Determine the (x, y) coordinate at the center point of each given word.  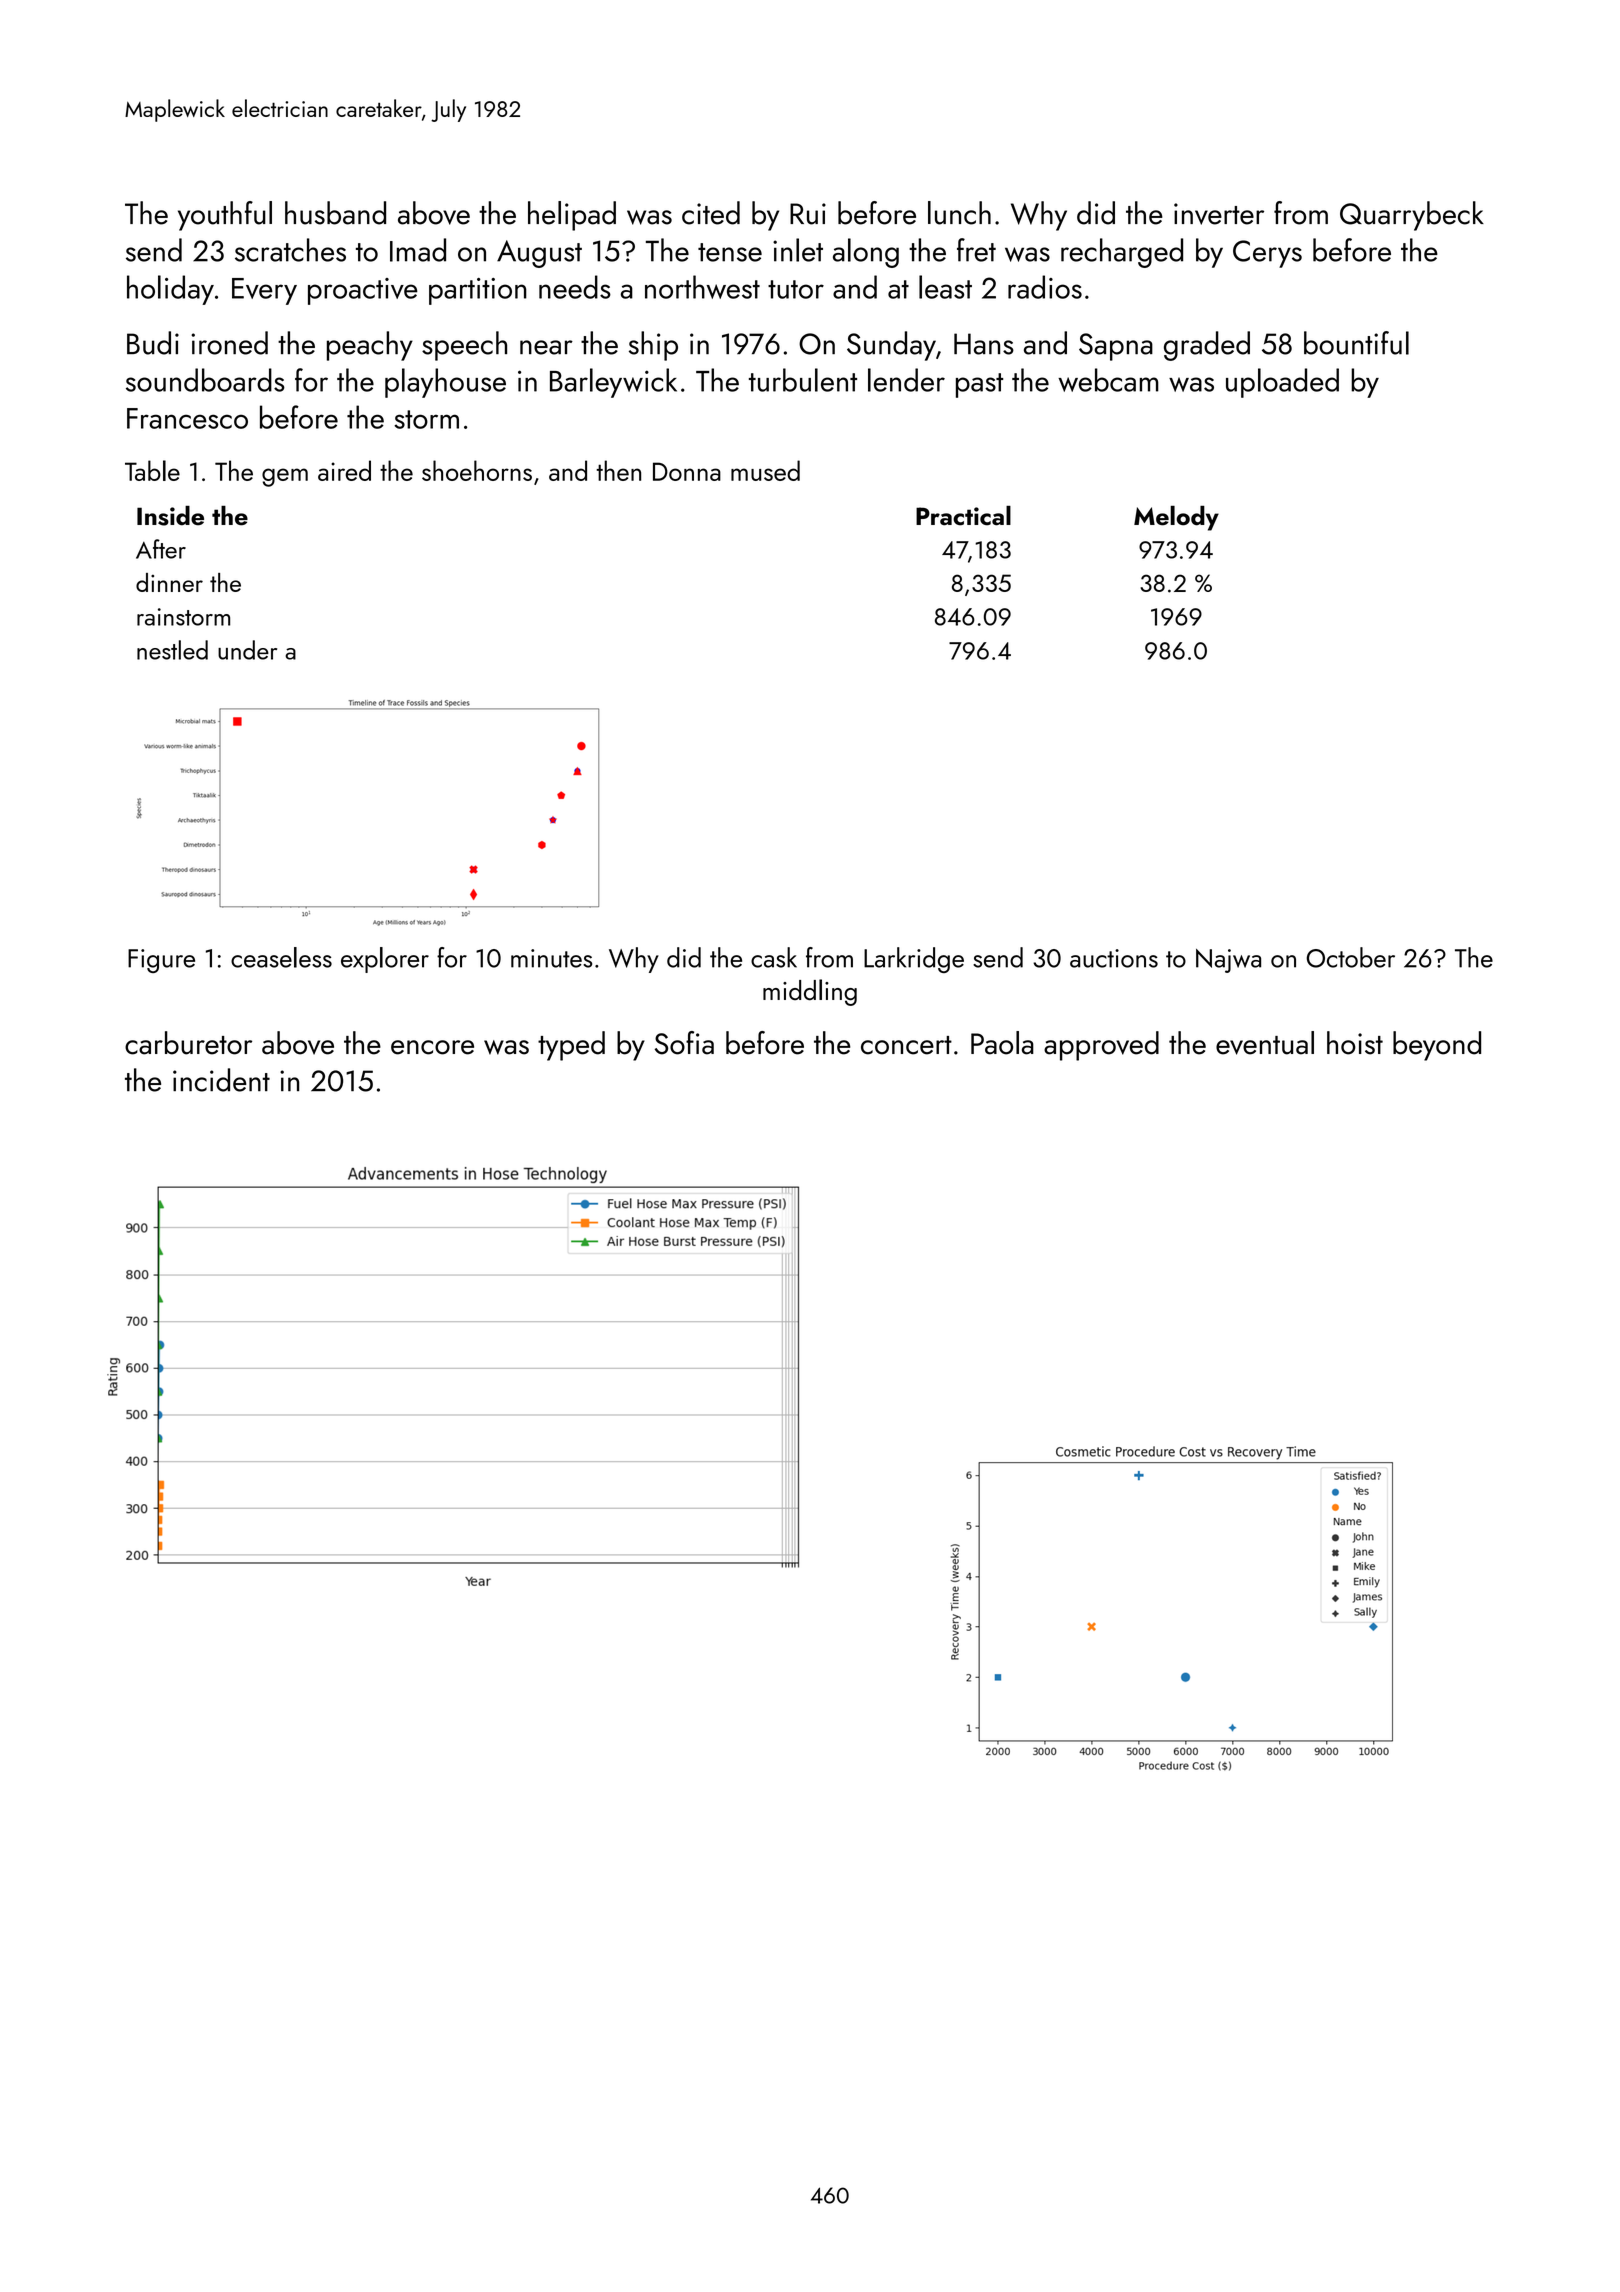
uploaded (1282, 383)
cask (774, 957)
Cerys (1267, 254)
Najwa (1228, 961)
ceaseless (281, 957)
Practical (963, 516)
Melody (1176, 518)
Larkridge (914, 960)
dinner (169, 582)
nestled (172, 650)
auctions (1114, 958)
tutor (796, 289)
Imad (418, 250)
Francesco (187, 418)
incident (221, 1080)
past (979, 385)
